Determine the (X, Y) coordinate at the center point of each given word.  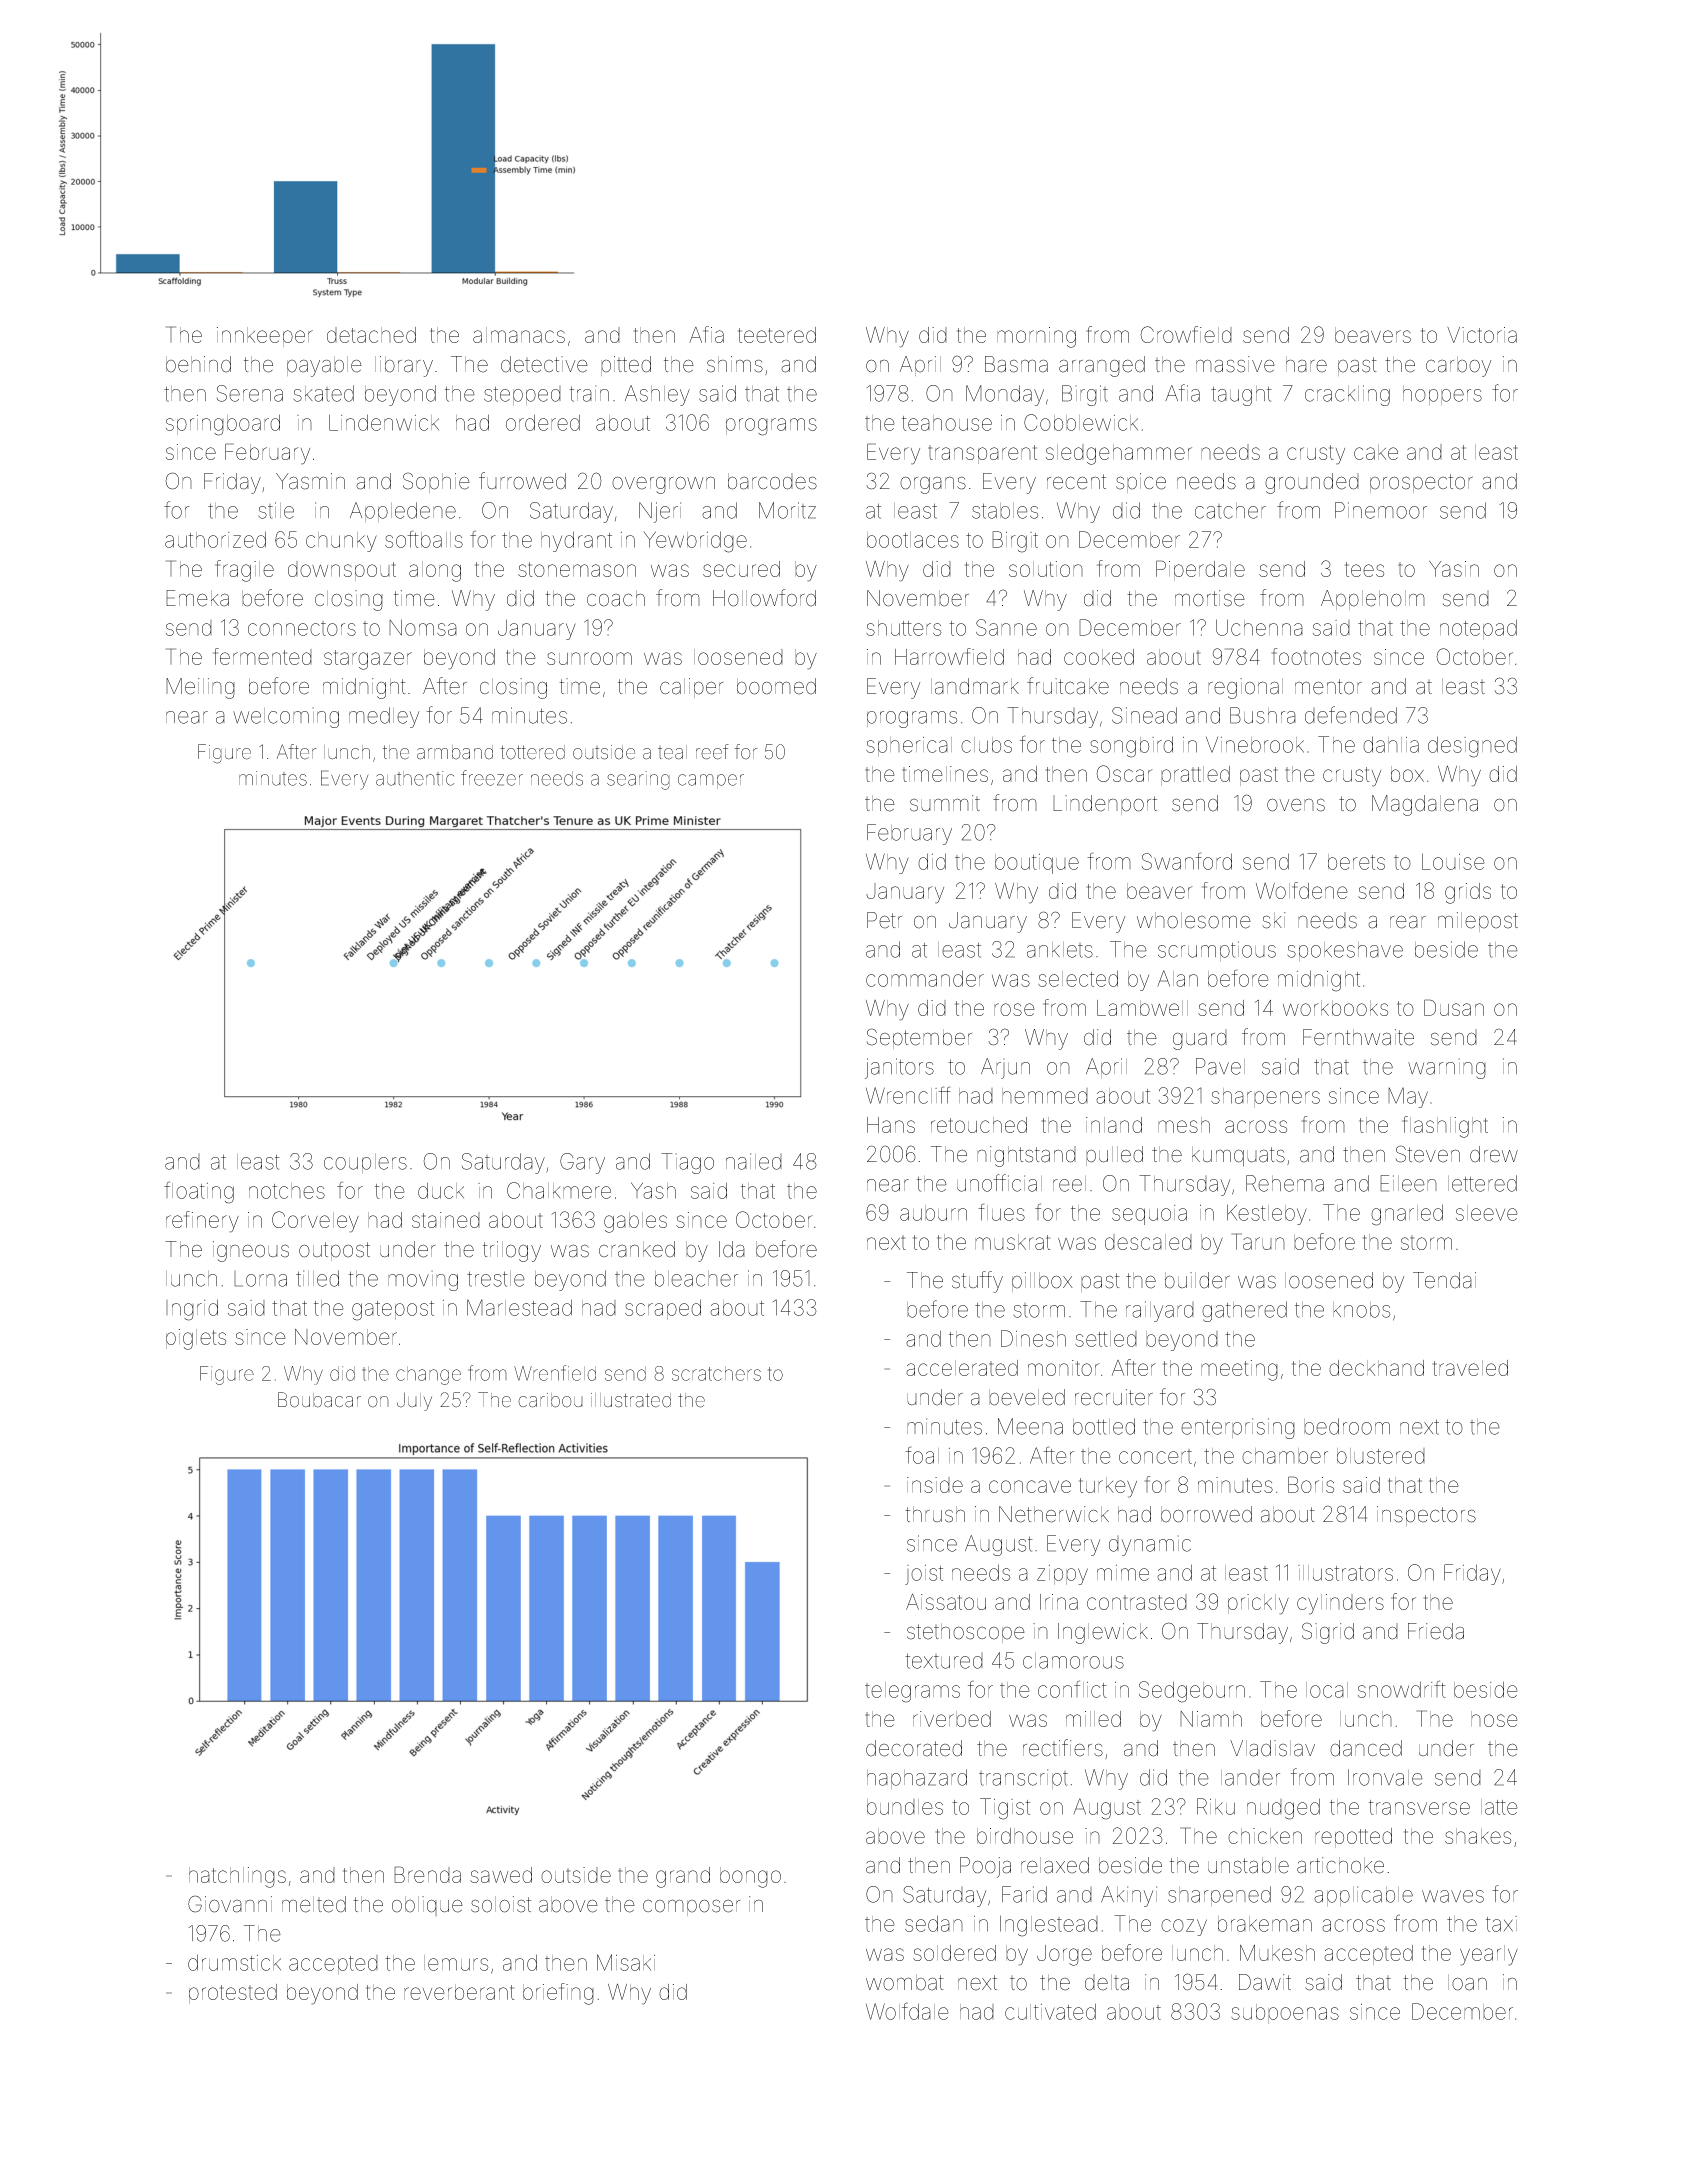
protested (233, 1994)
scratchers (716, 1373)
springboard (223, 425)
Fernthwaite (1358, 1037)
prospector (1421, 483)
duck (441, 1190)
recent (1076, 482)
